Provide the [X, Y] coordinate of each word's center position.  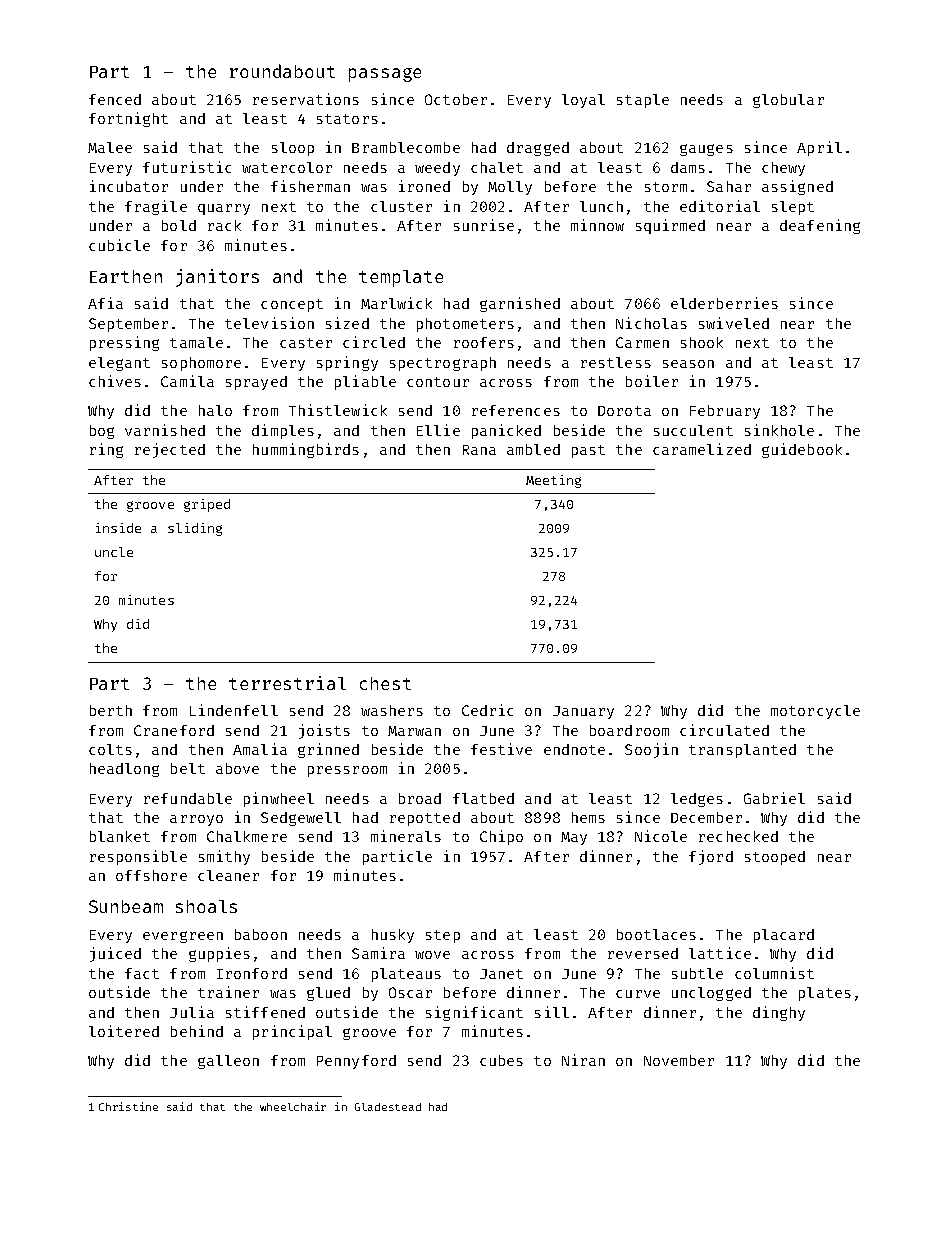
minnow [597, 225]
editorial [720, 206]
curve [638, 994]
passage [385, 75]
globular [788, 101]
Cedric [487, 710]
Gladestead [388, 1107]
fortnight [128, 119]
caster [306, 343]
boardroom [629, 730]
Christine [128, 1106]
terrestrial [287, 683]
